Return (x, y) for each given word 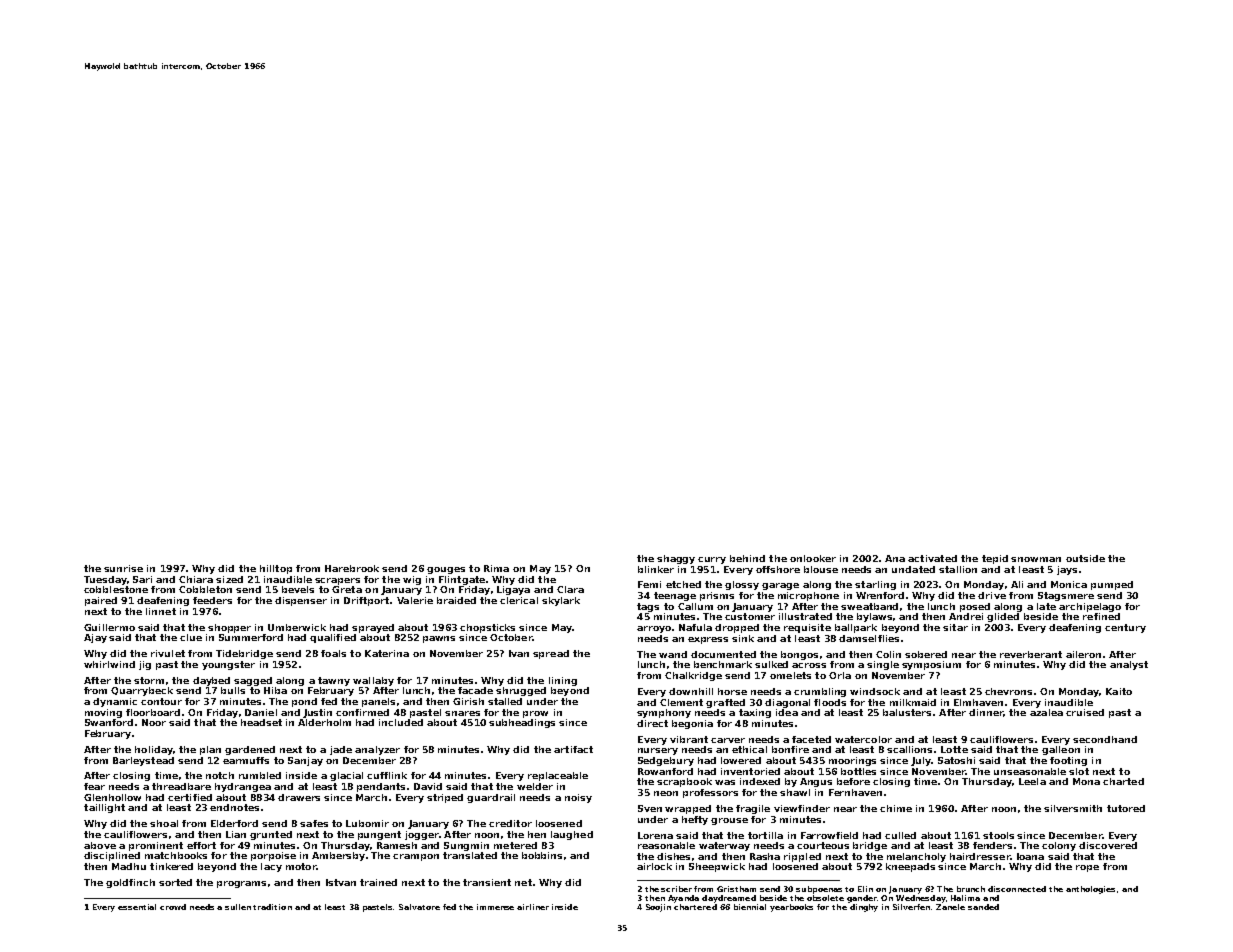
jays (1067, 570)
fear (94, 786)
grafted (725, 703)
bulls (233, 690)
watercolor (863, 739)
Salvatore (419, 907)
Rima (496, 568)
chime (896, 808)
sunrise (123, 568)
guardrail (491, 798)
